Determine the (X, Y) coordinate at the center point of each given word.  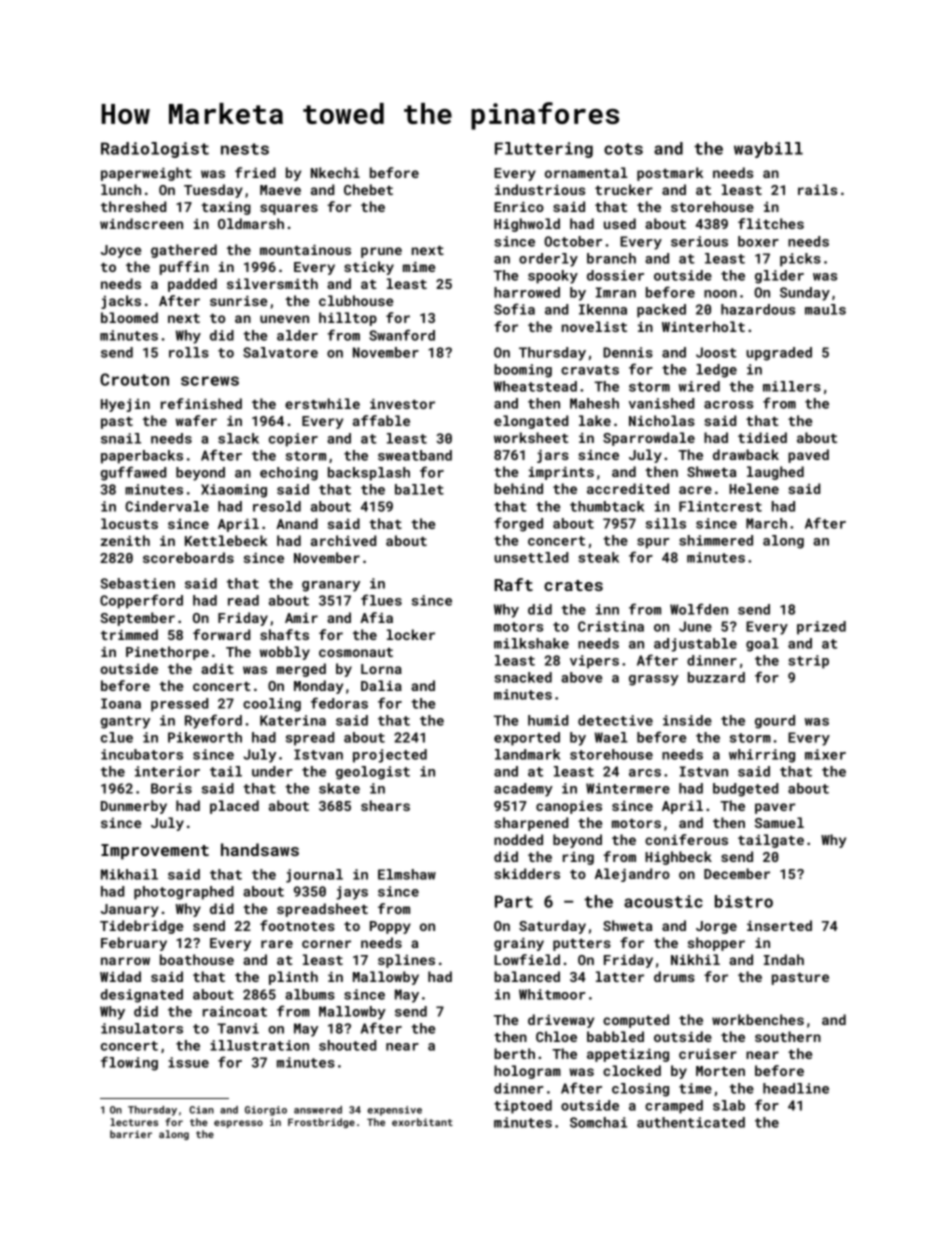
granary (331, 586)
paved (808, 456)
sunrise (238, 300)
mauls (825, 309)
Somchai (598, 1122)
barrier (131, 1134)
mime (419, 266)
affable (381, 420)
